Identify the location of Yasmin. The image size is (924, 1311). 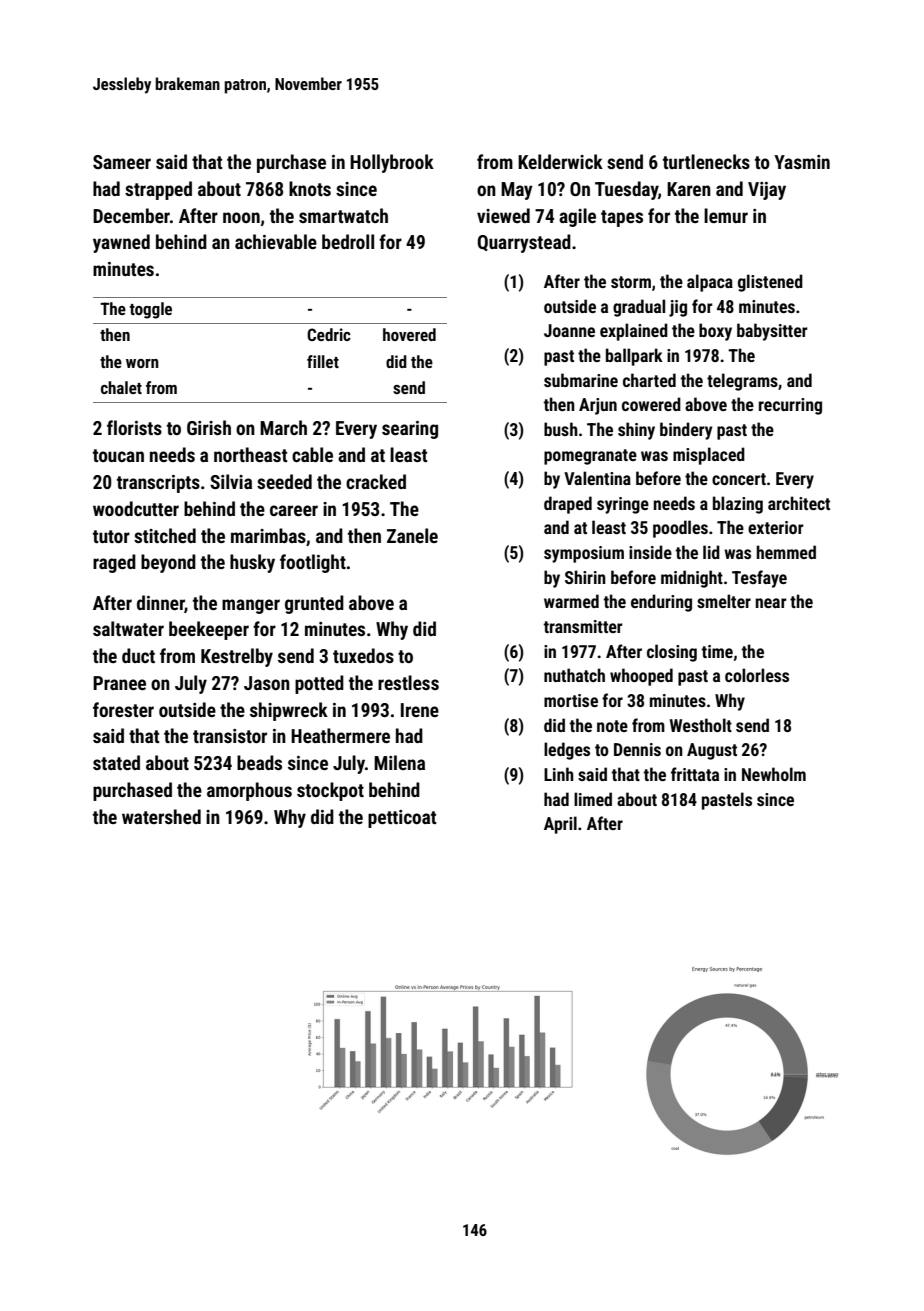
(802, 162).
